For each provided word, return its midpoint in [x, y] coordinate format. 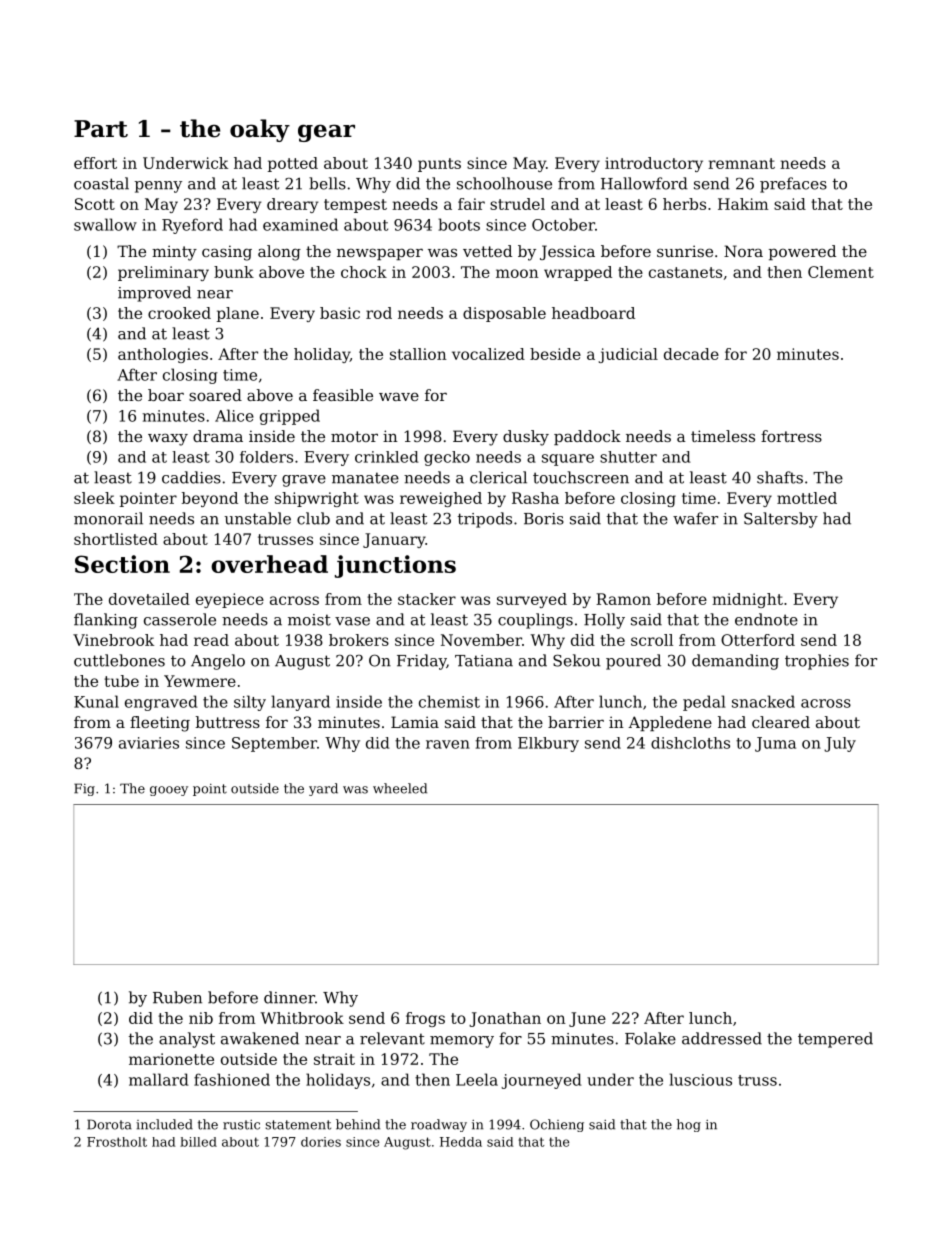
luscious [700, 1079]
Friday [421, 662]
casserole [180, 619]
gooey [169, 791]
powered [802, 252]
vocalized [488, 354]
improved [154, 294]
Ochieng [557, 1125]
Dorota [109, 1124]
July [840, 744]
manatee [365, 478]
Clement [841, 272]
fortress [791, 436]
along [279, 253]
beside [555, 354]
